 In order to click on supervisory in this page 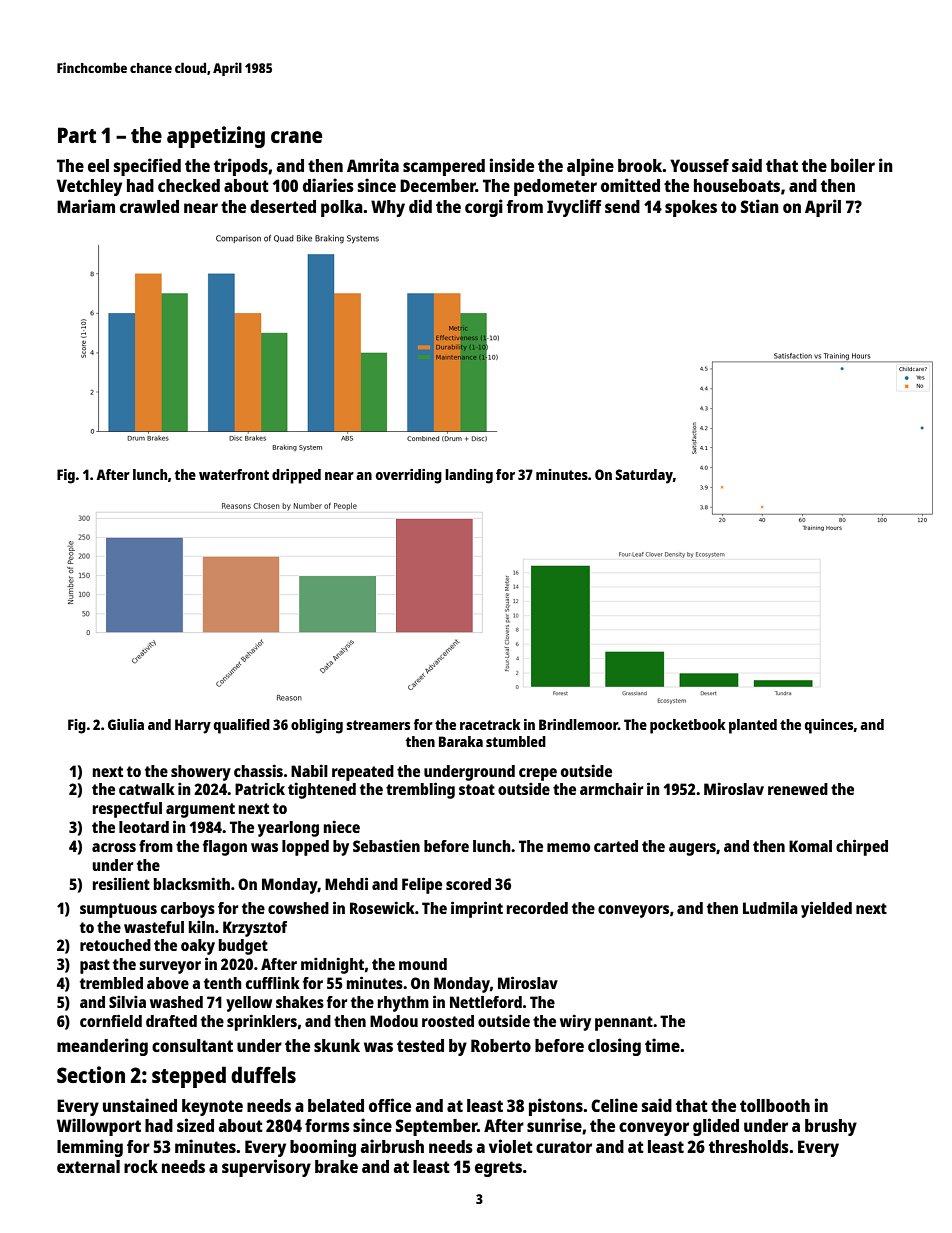, I will do `click(266, 1168)`.
